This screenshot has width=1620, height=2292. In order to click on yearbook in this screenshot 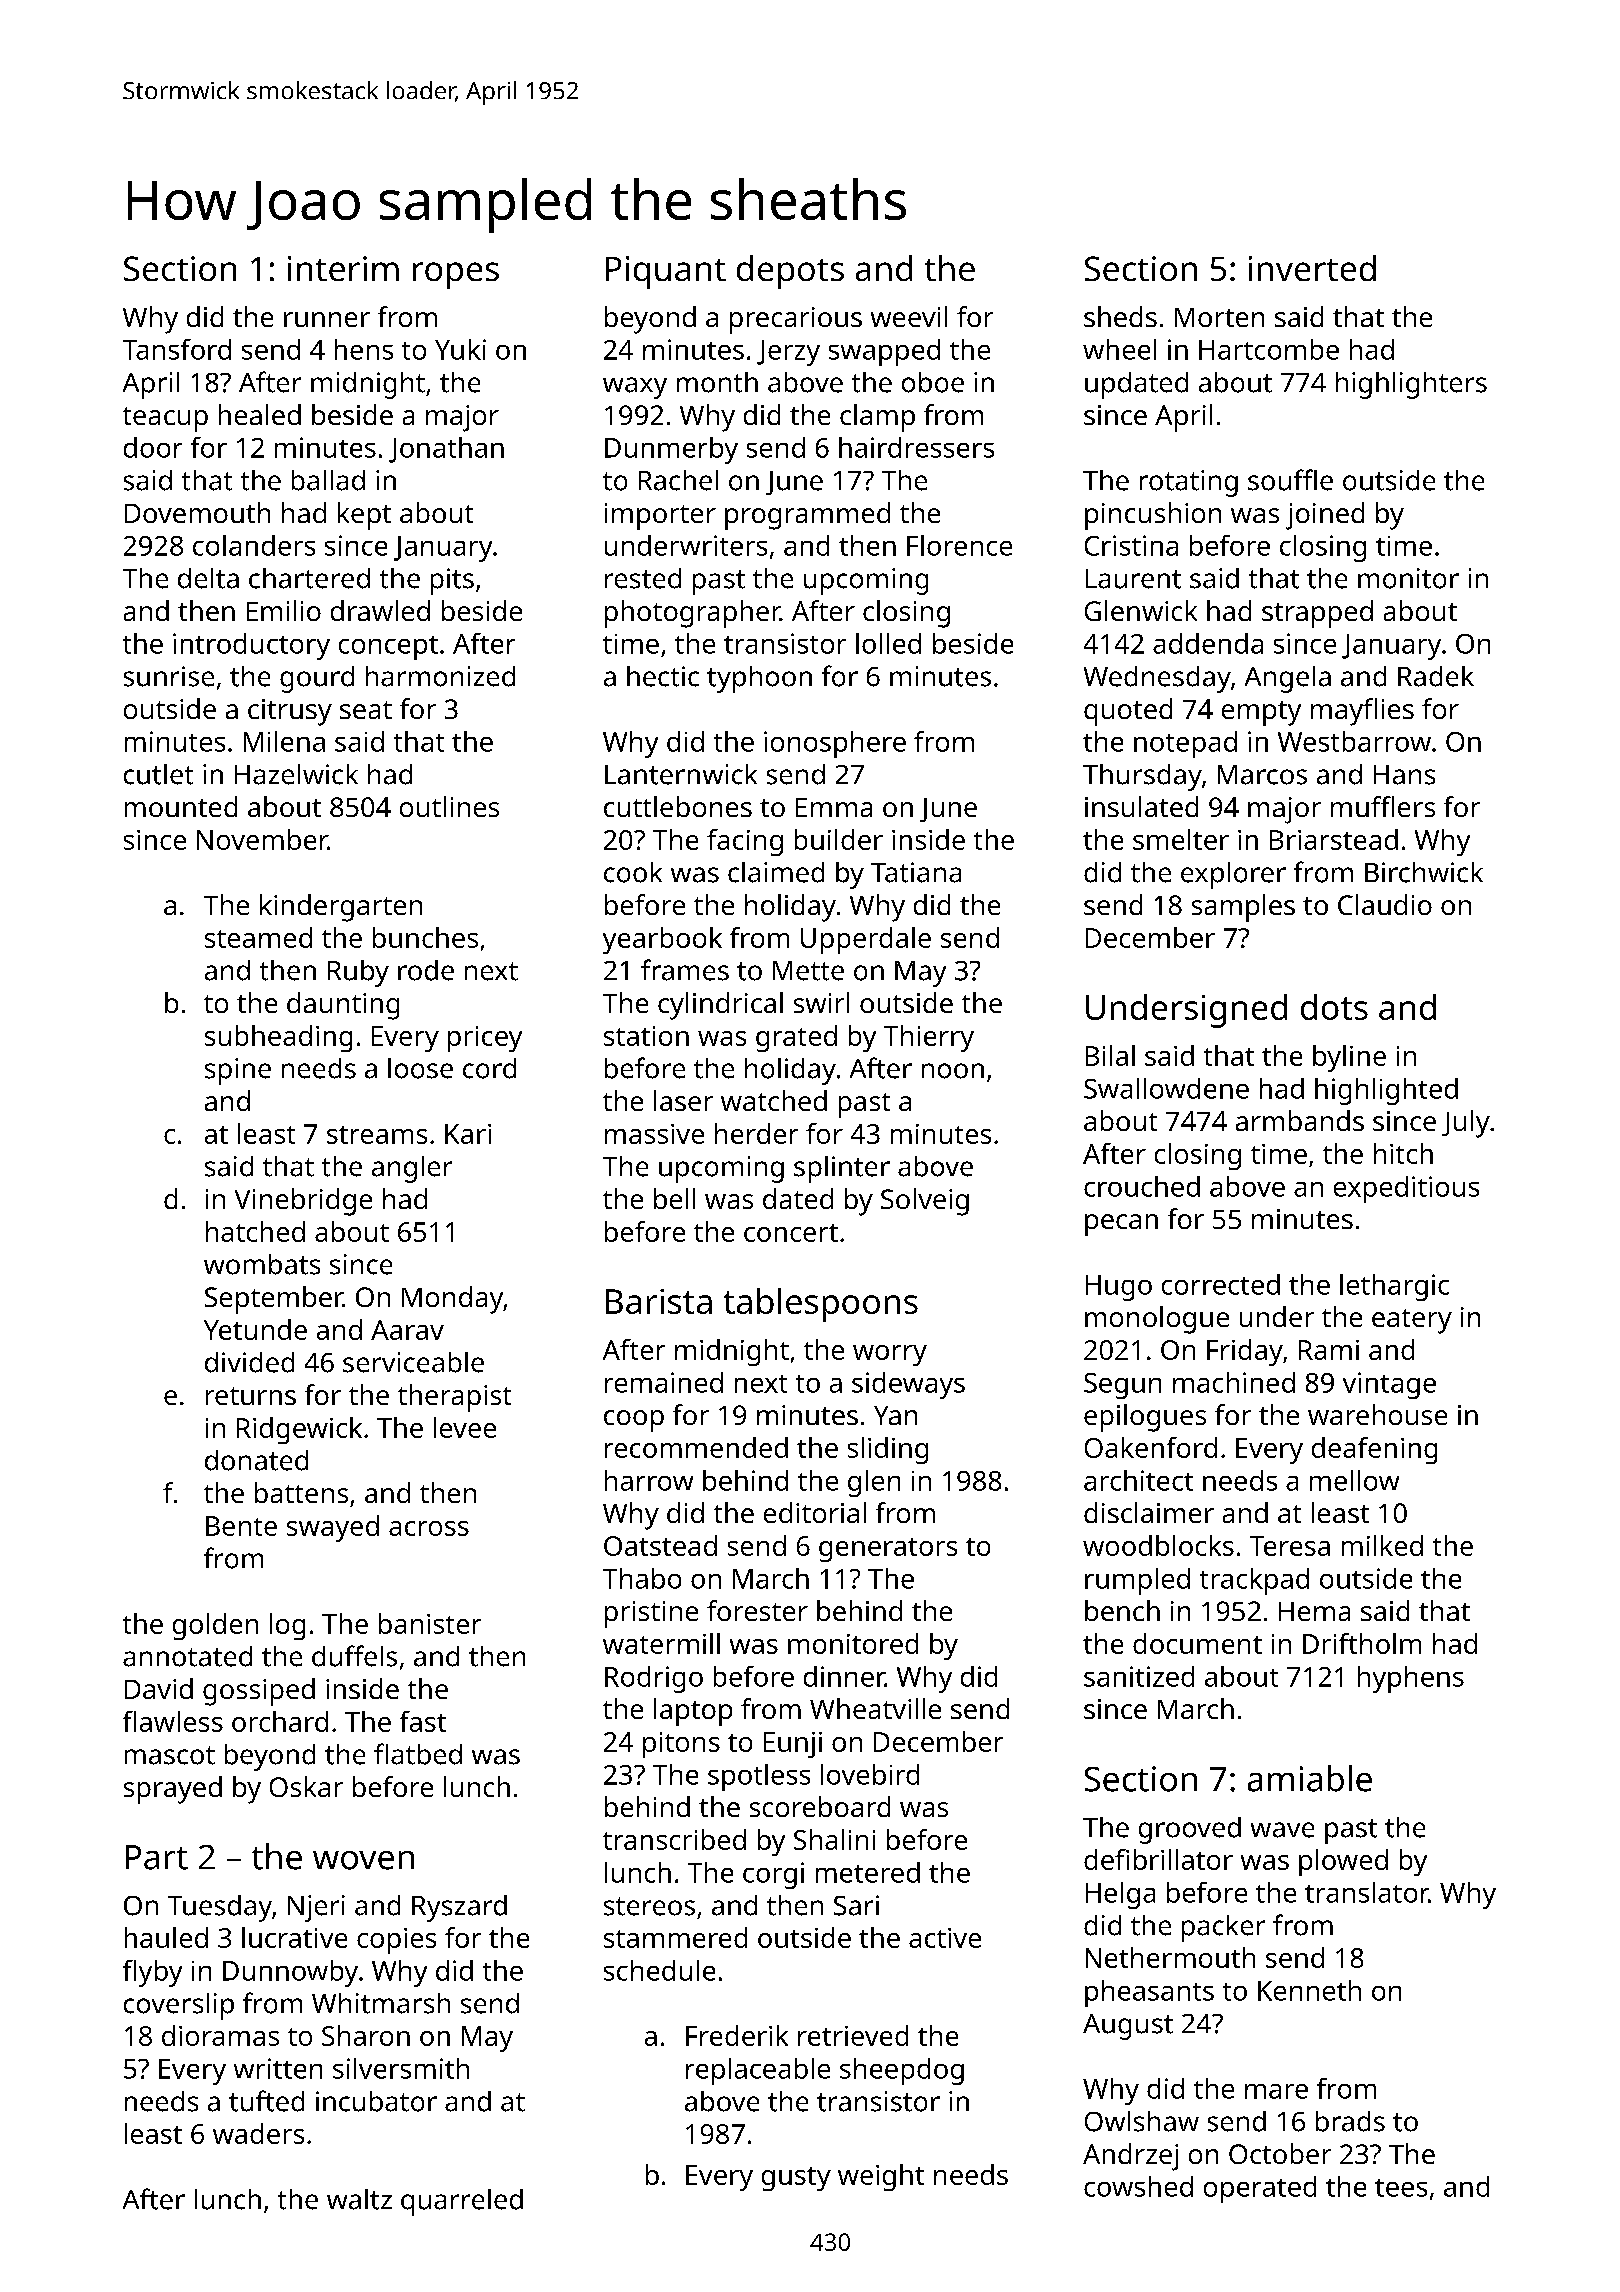, I will do `click(662, 940)`.
